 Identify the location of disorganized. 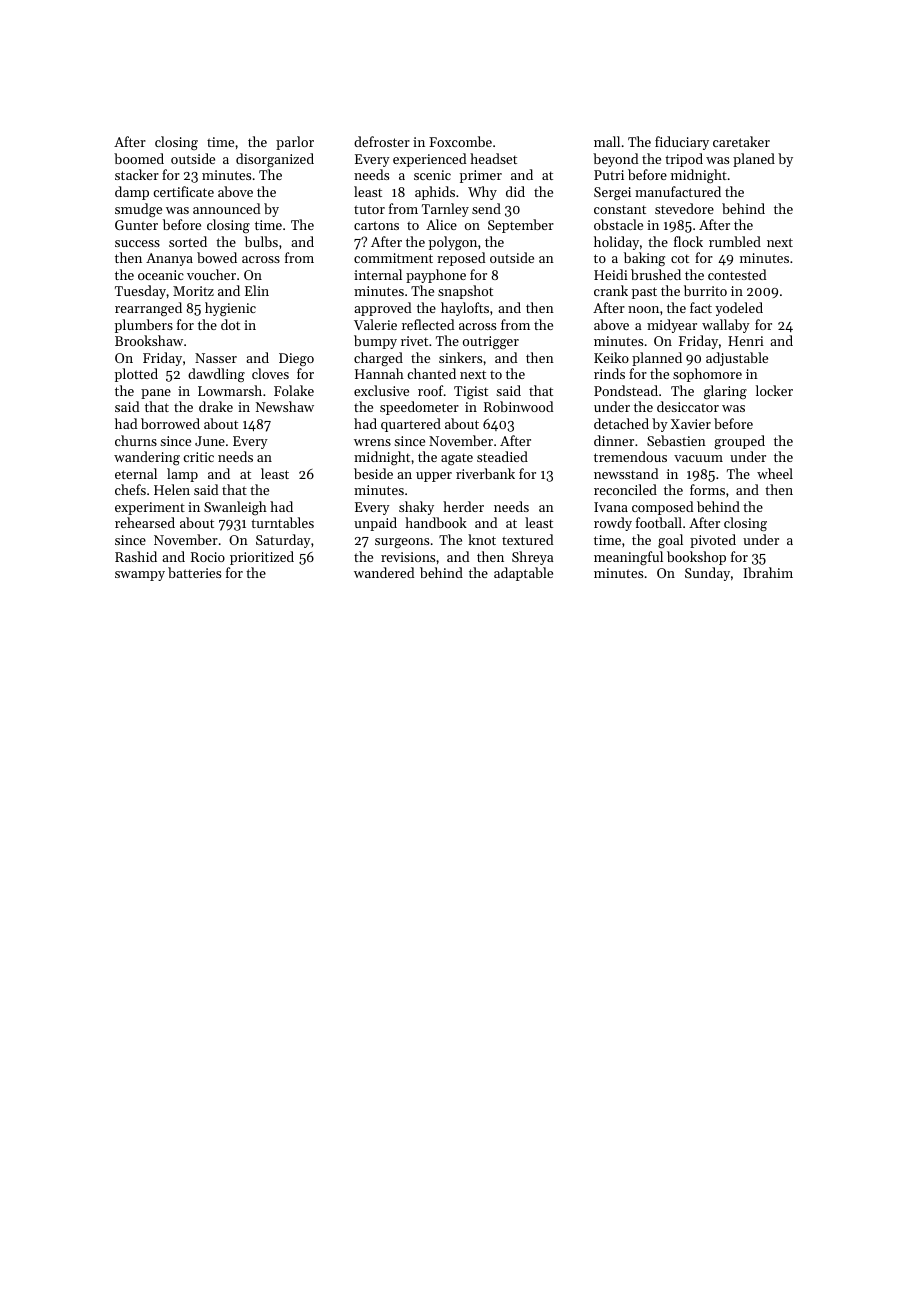
(275, 160).
